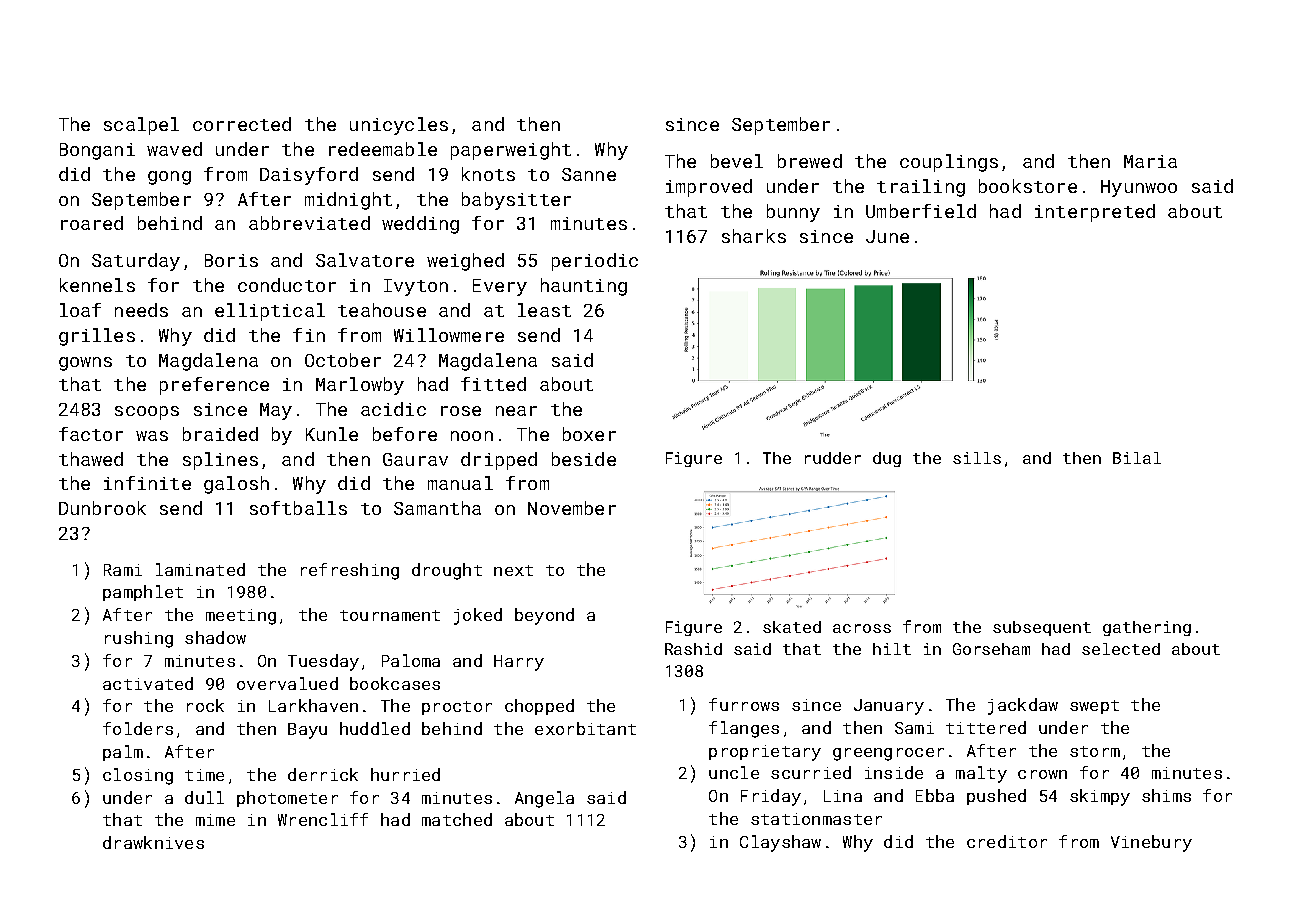 The height and width of the screenshot is (924, 1308). Describe the element at coordinates (141, 126) in the screenshot. I see `scalpel` at that location.
